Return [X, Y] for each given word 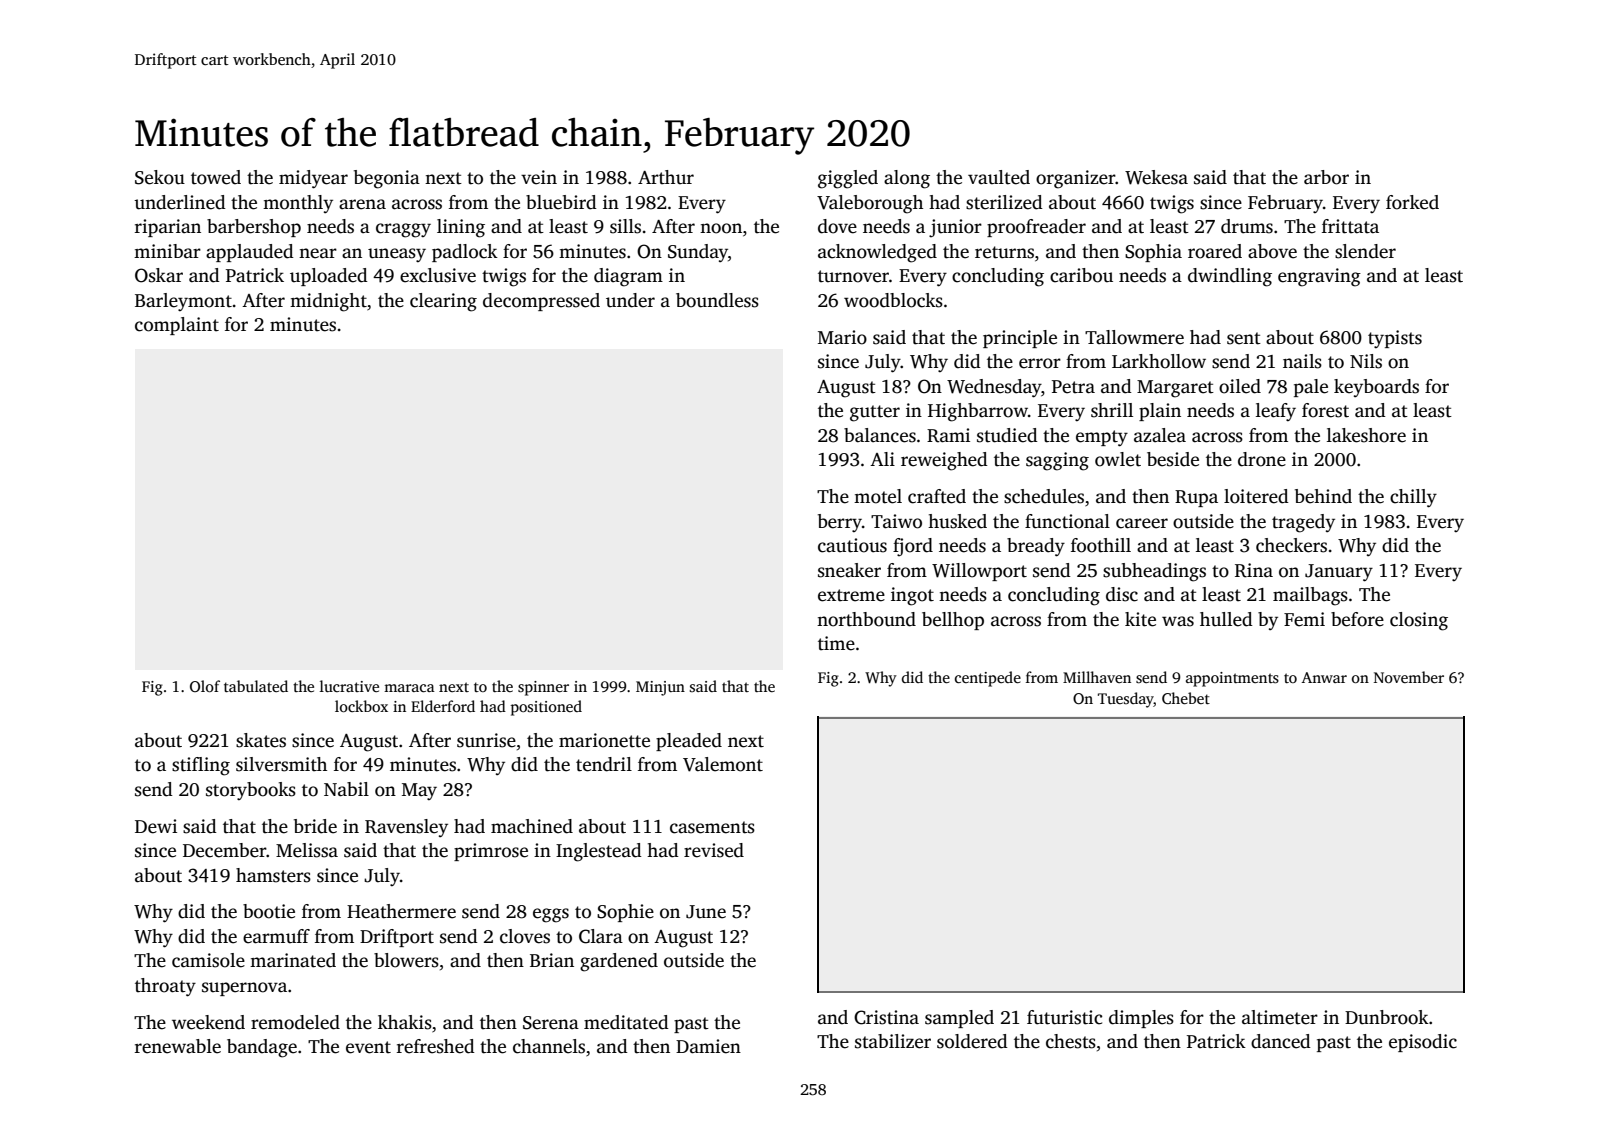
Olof [205, 686]
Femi [1304, 619]
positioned [546, 708]
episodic [1423, 1043]
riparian [168, 228]
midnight [328, 302]
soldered [972, 1041]
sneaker [849, 570]
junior [955, 228]
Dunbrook [1387, 1017]
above [1272, 251]
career [1142, 523]
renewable [178, 1046]
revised [714, 850]
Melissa [307, 850]
